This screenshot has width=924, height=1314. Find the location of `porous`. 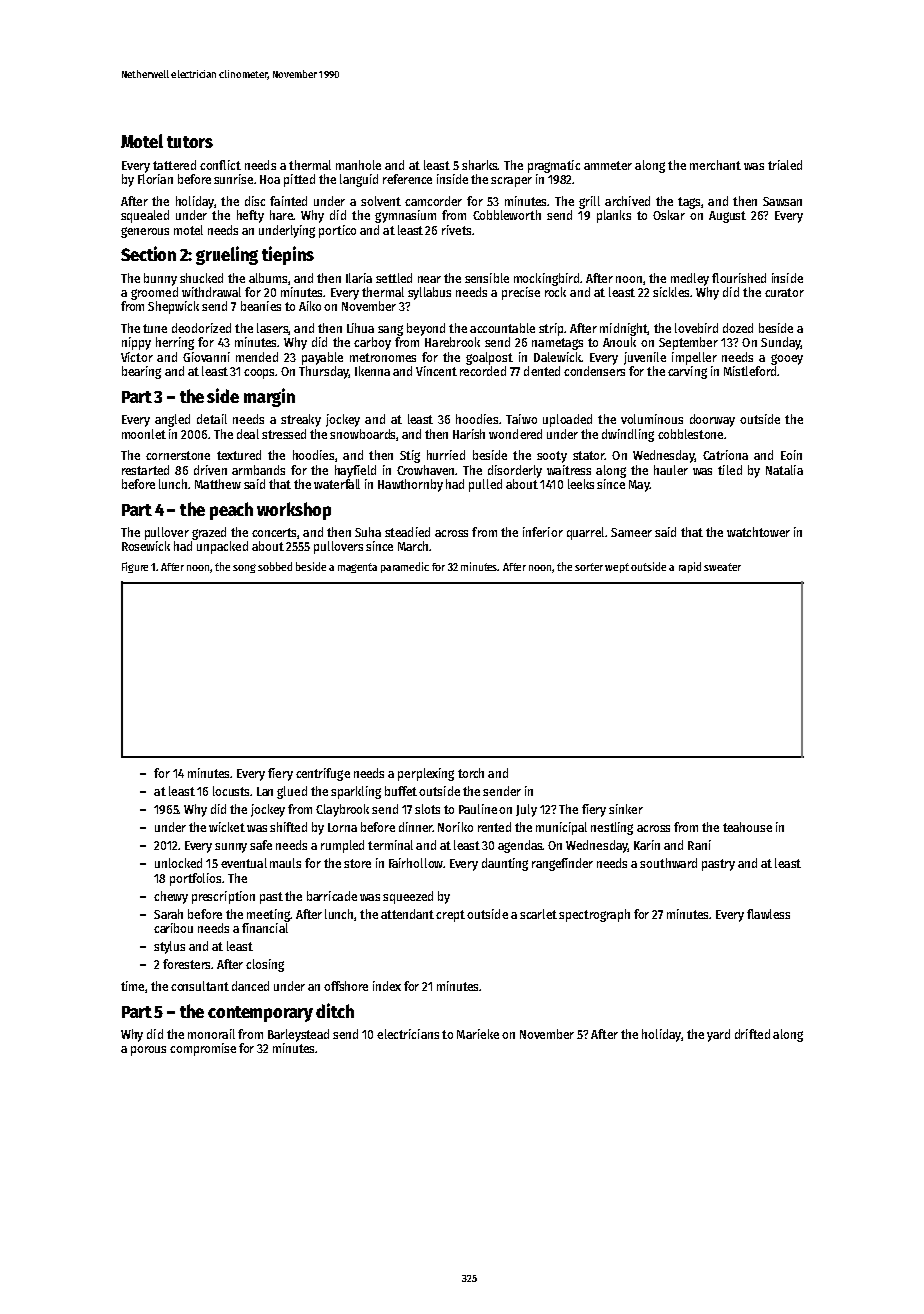

porous is located at coordinates (148, 1051).
